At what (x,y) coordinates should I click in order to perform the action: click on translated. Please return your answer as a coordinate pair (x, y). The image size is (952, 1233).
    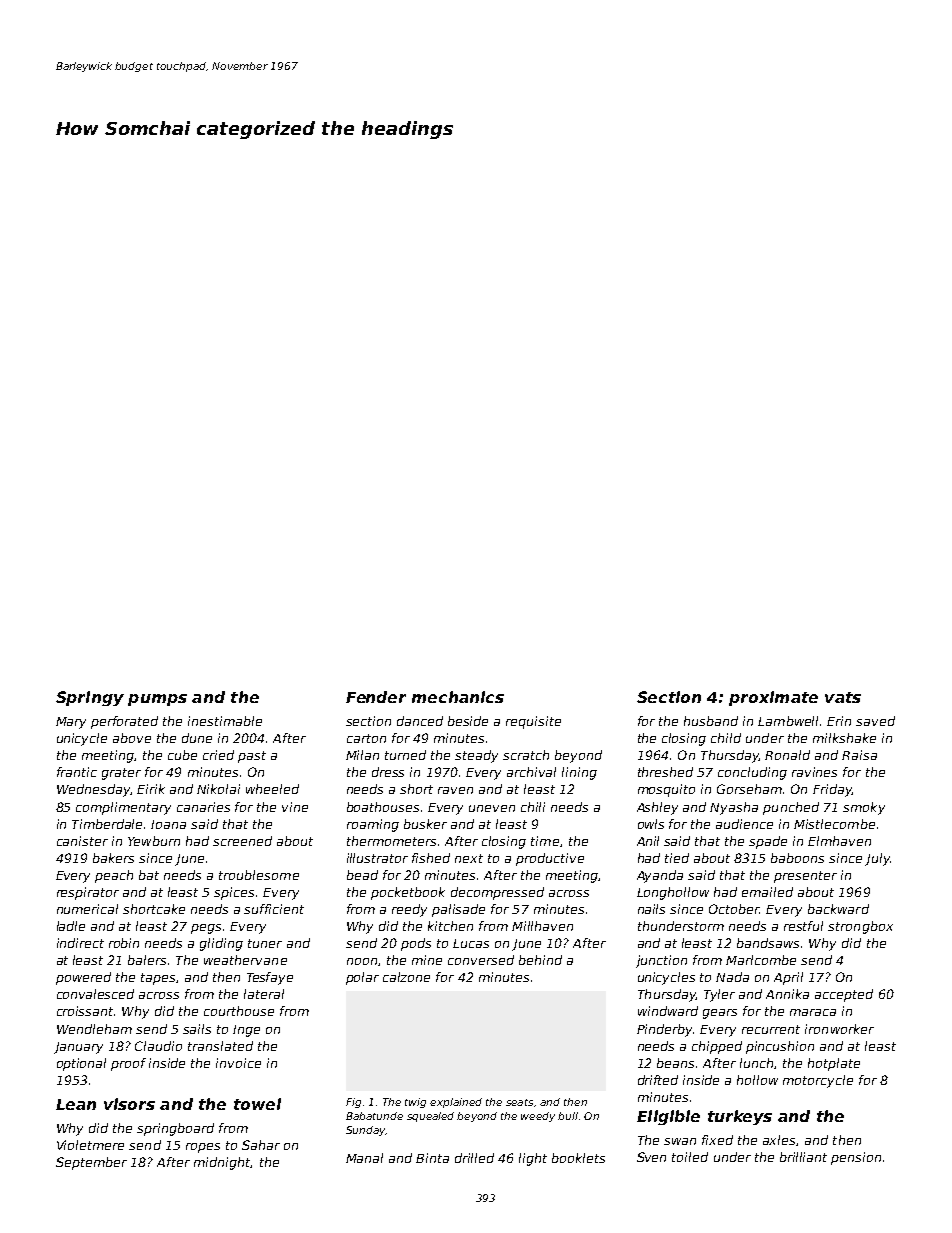
    Looking at the image, I should click on (220, 1046).
